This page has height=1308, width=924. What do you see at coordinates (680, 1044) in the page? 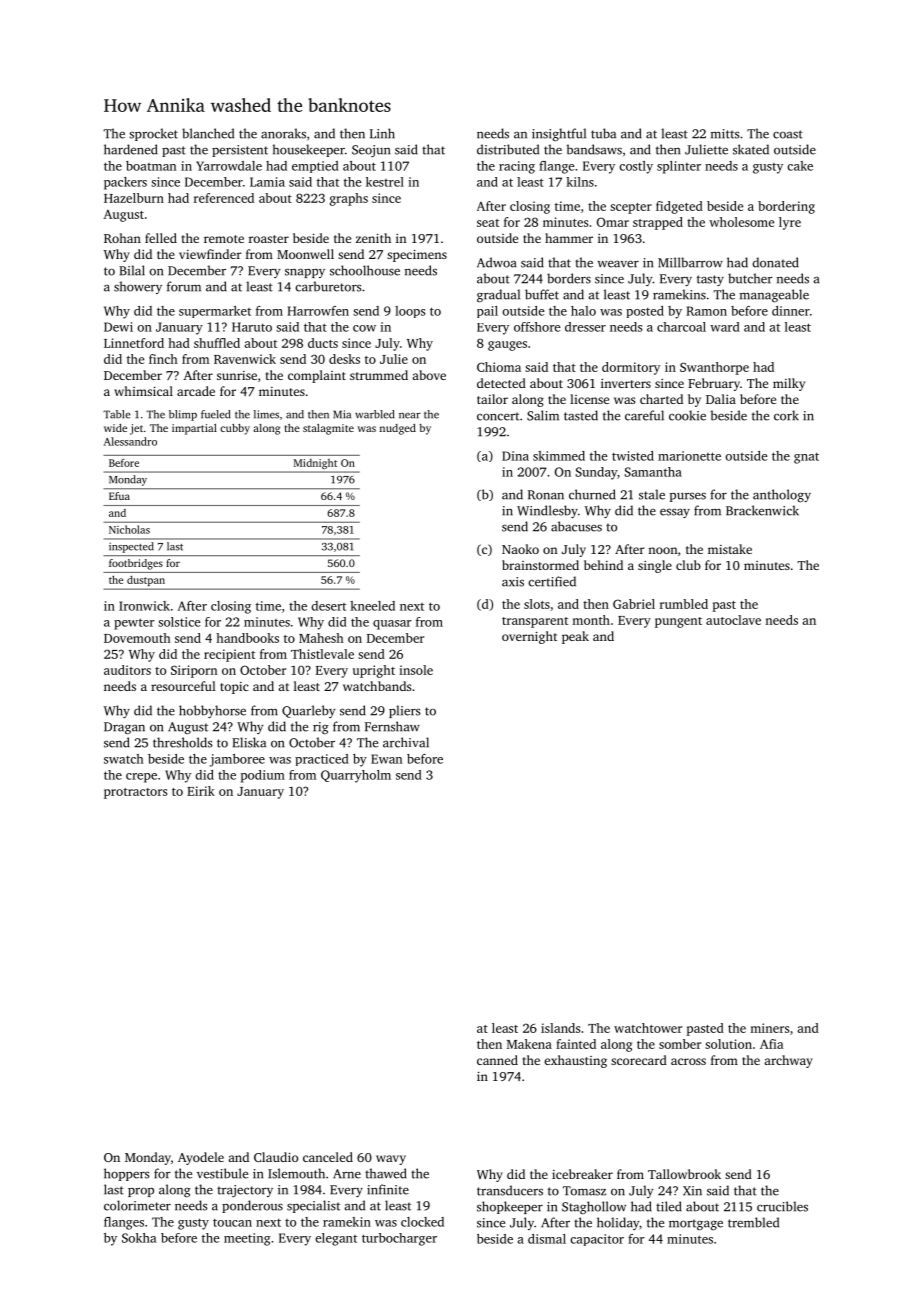
I see `somber` at bounding box center [680, 1044].
